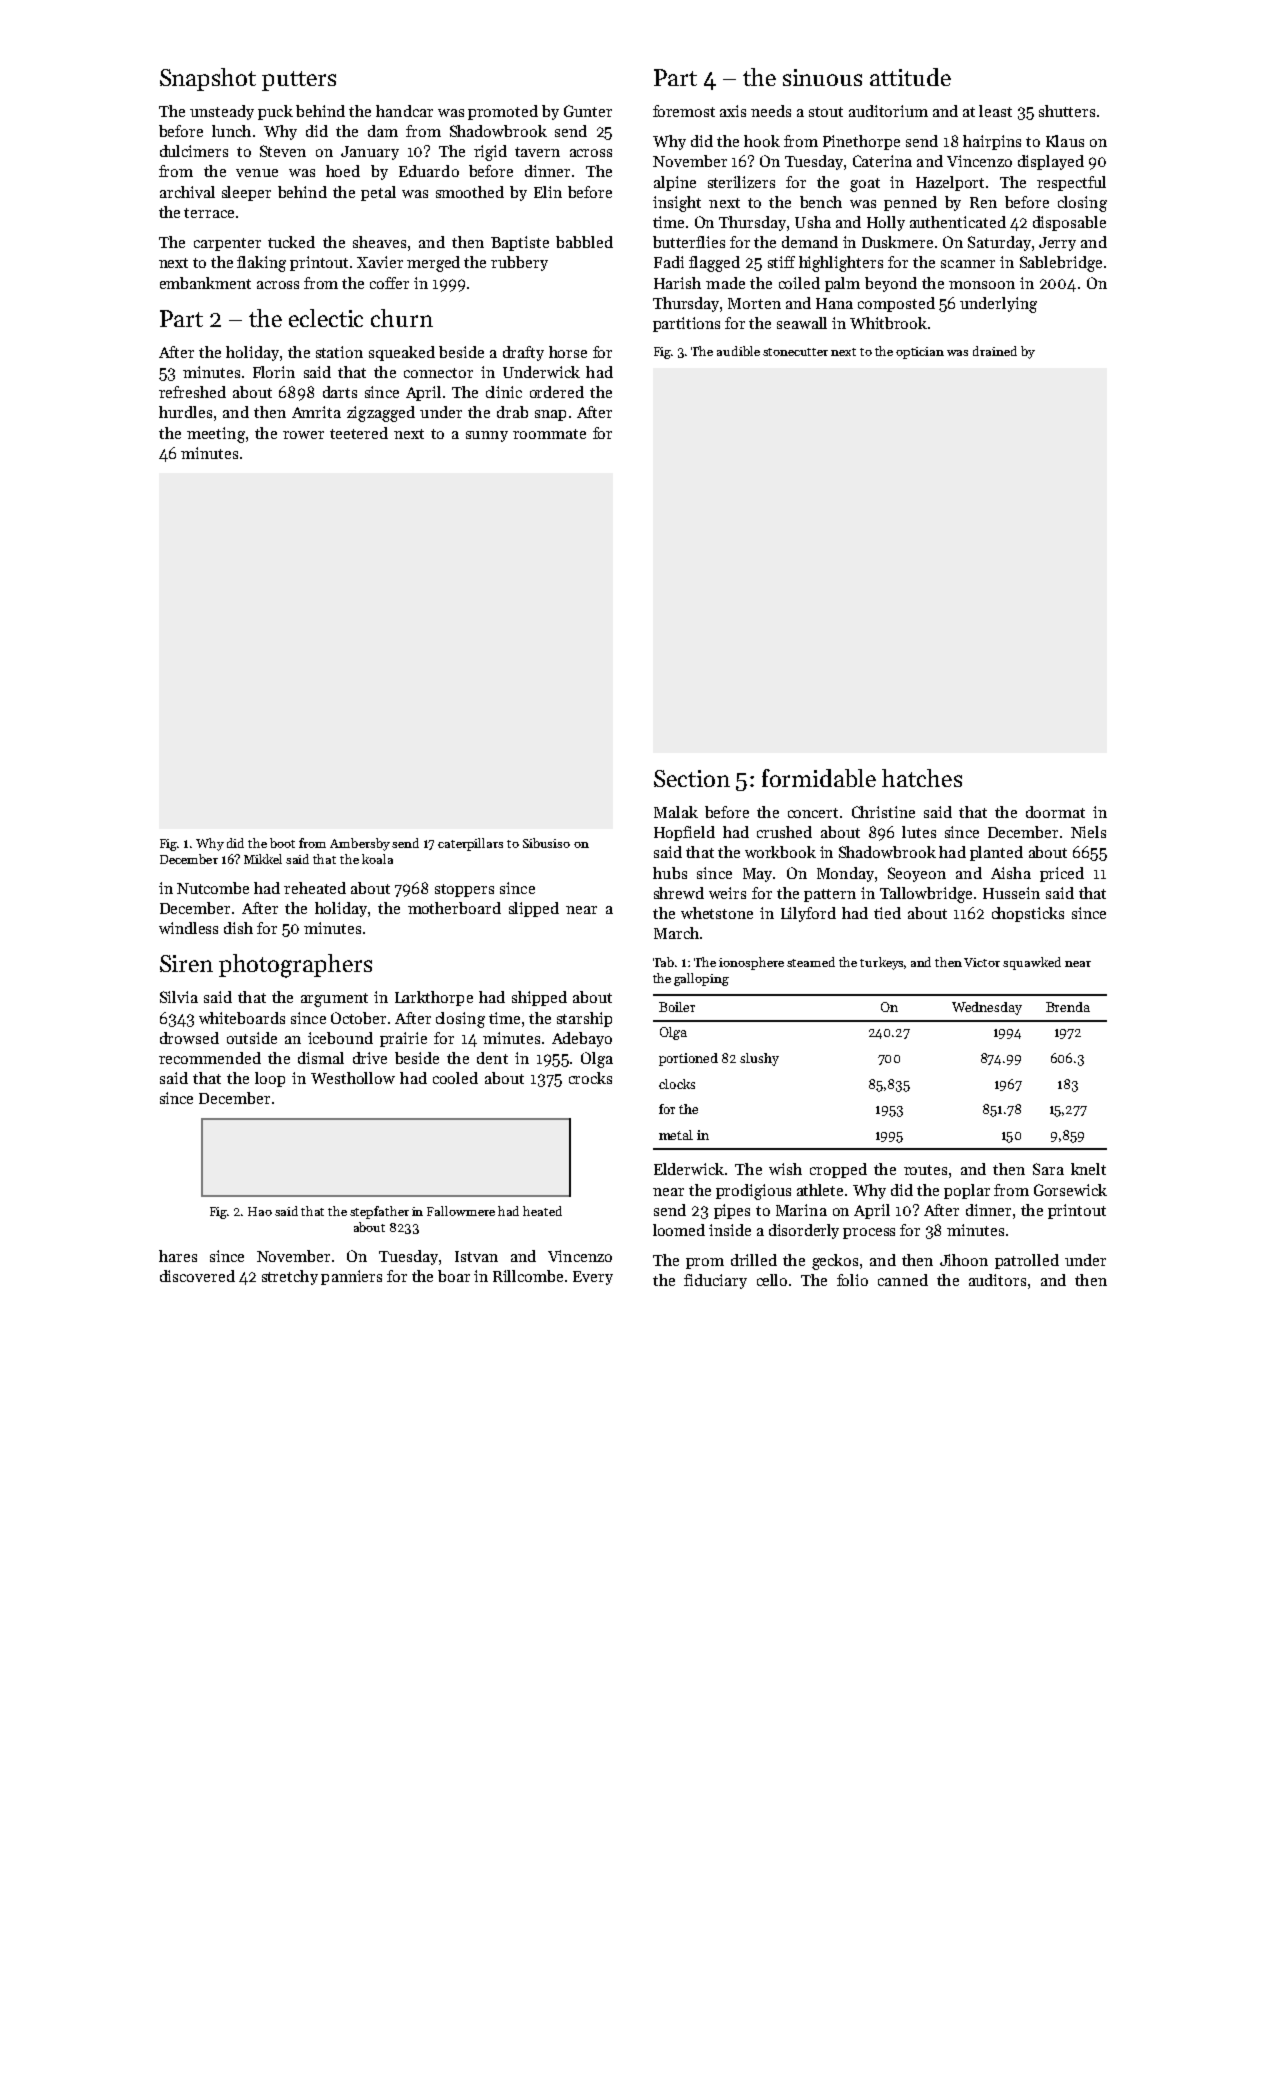 Image resolution: width=1266 pixels, height=2085 pixels. Describe the element at coordinates (819, 778) in the screenshot. I see `formidable` at that location.
